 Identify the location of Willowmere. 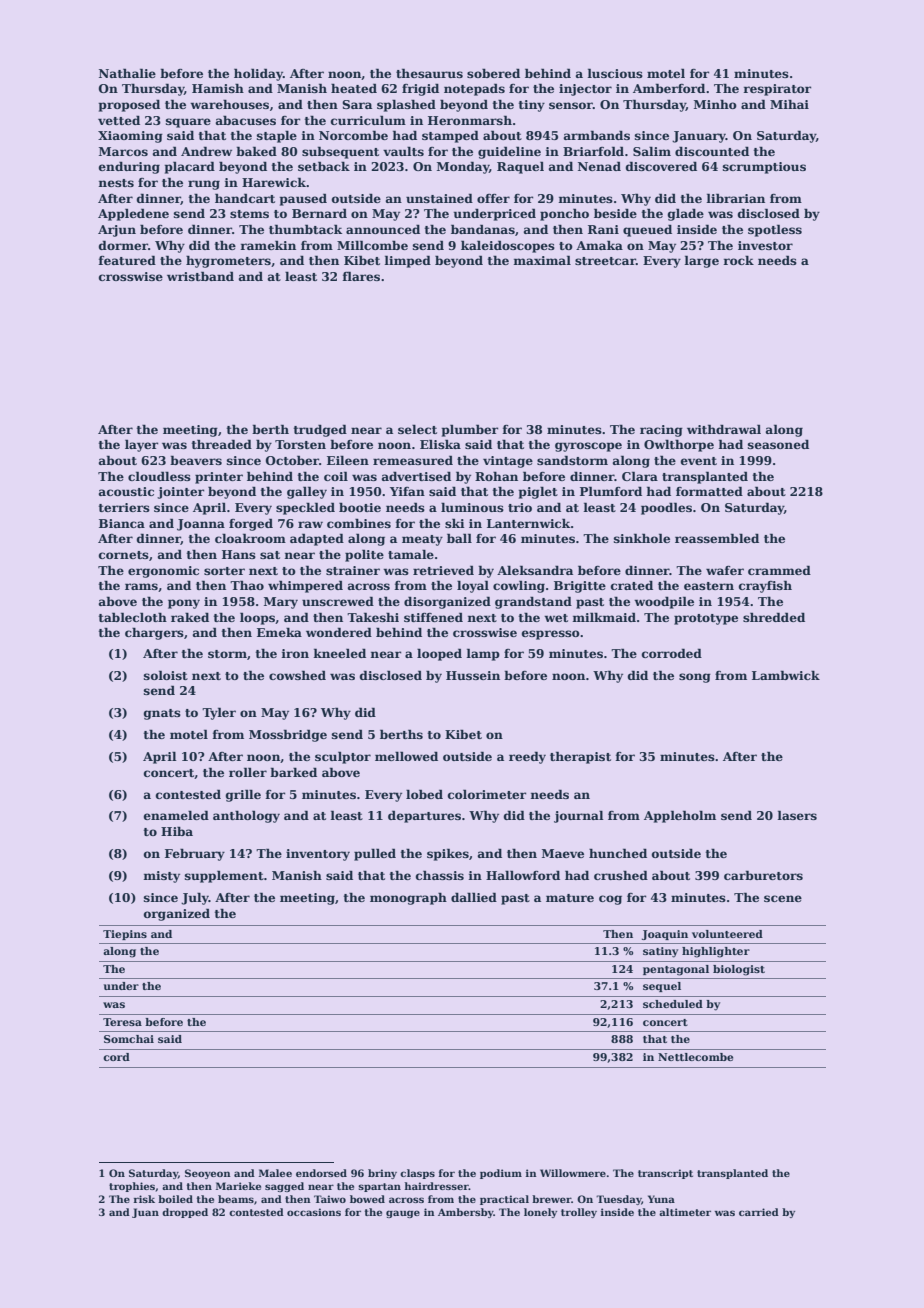
(573, 1173).
